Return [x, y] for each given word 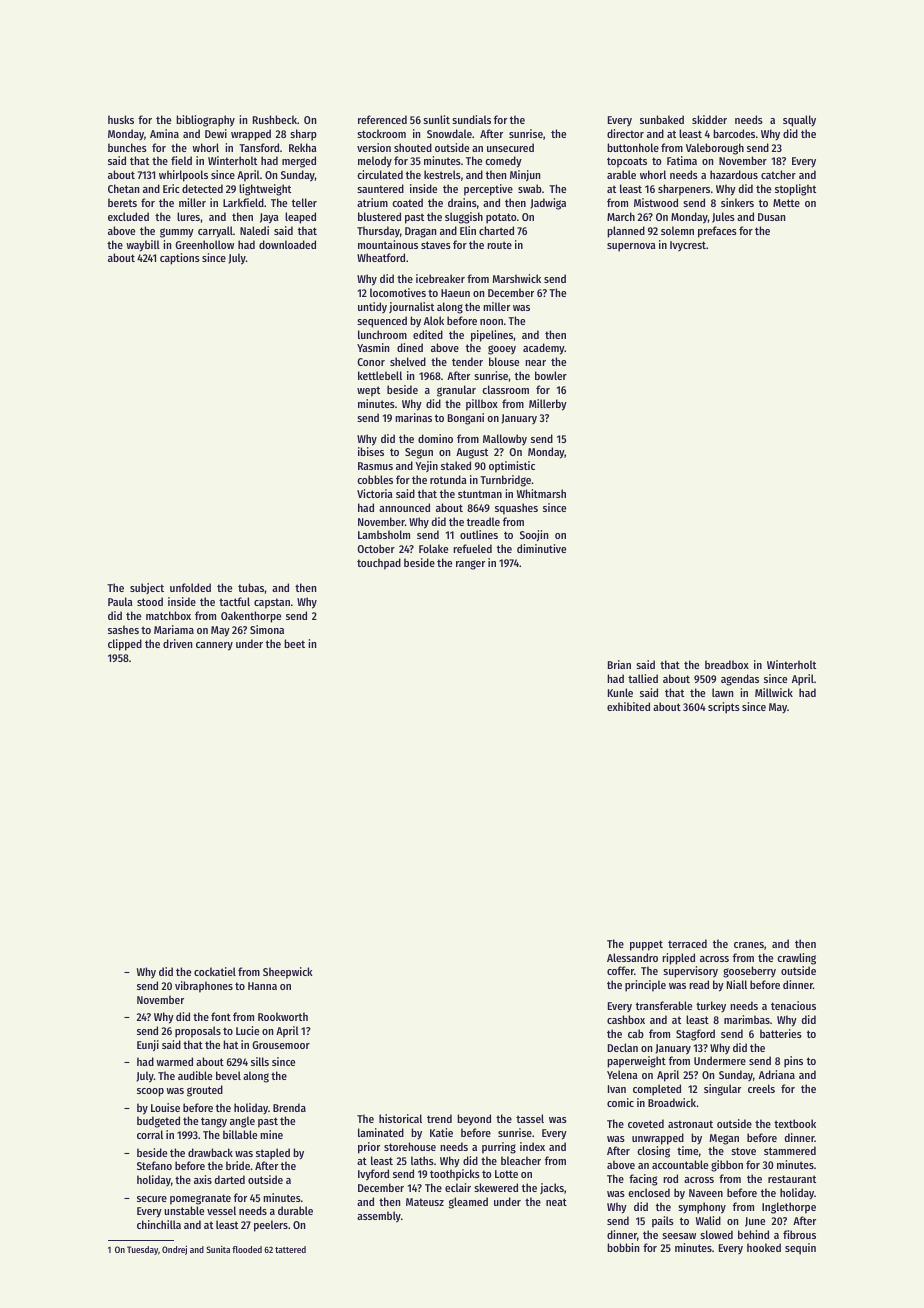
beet [294, 643]
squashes [516, 509]
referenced [382, 119]
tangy [214, 1122]
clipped [125, 645]
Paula [120, 601]
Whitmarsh [541, 493]
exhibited [628, 706]
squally [799, 121]
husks [121, 119]
